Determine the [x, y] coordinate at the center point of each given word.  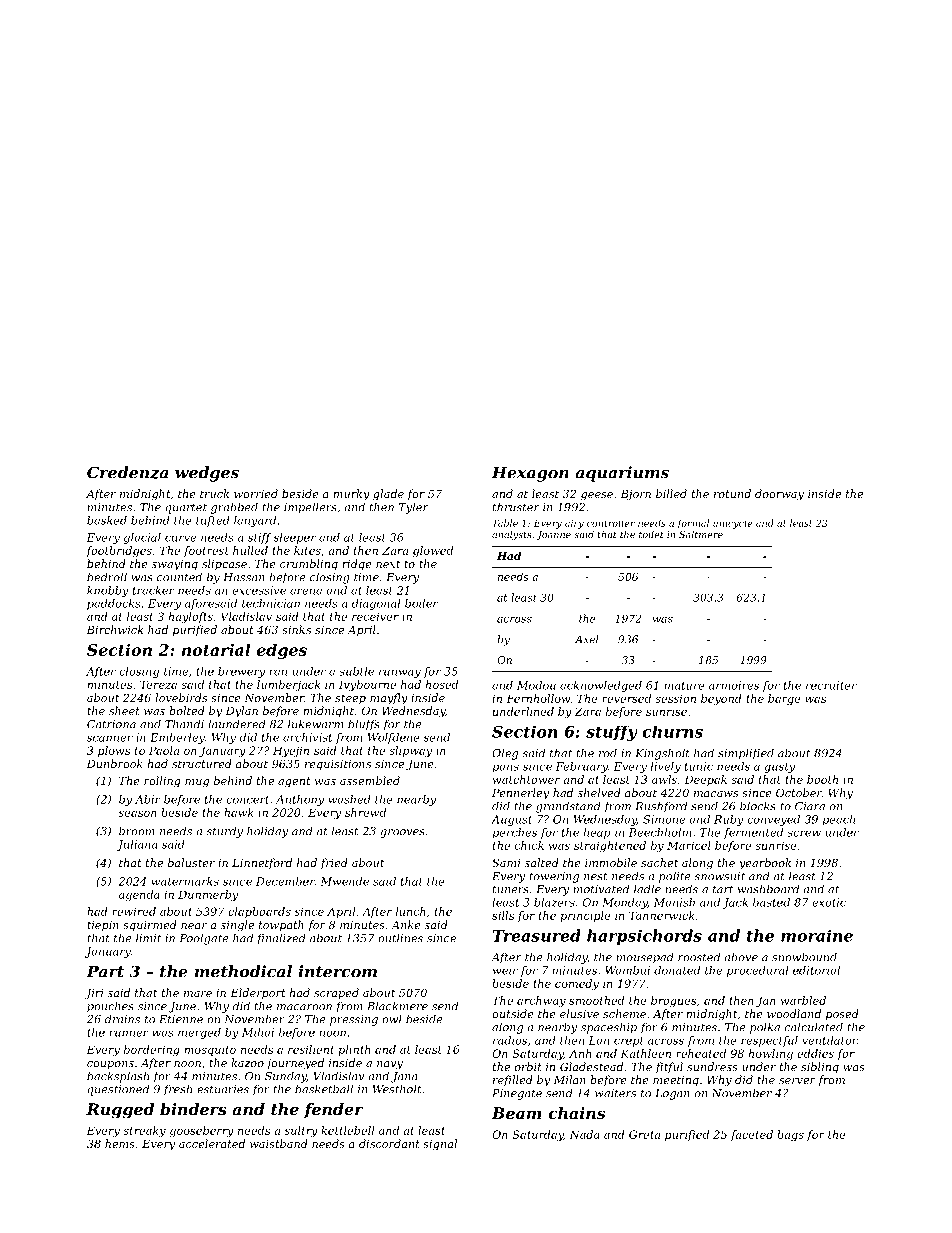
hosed [441, 684]
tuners [511, 889]
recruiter [831, 685]
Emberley [177, 738]
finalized [281, 939]
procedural [758, 971]
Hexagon [530, 474]
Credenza [127, 472]
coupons [110, 1065]
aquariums [622, 474]
